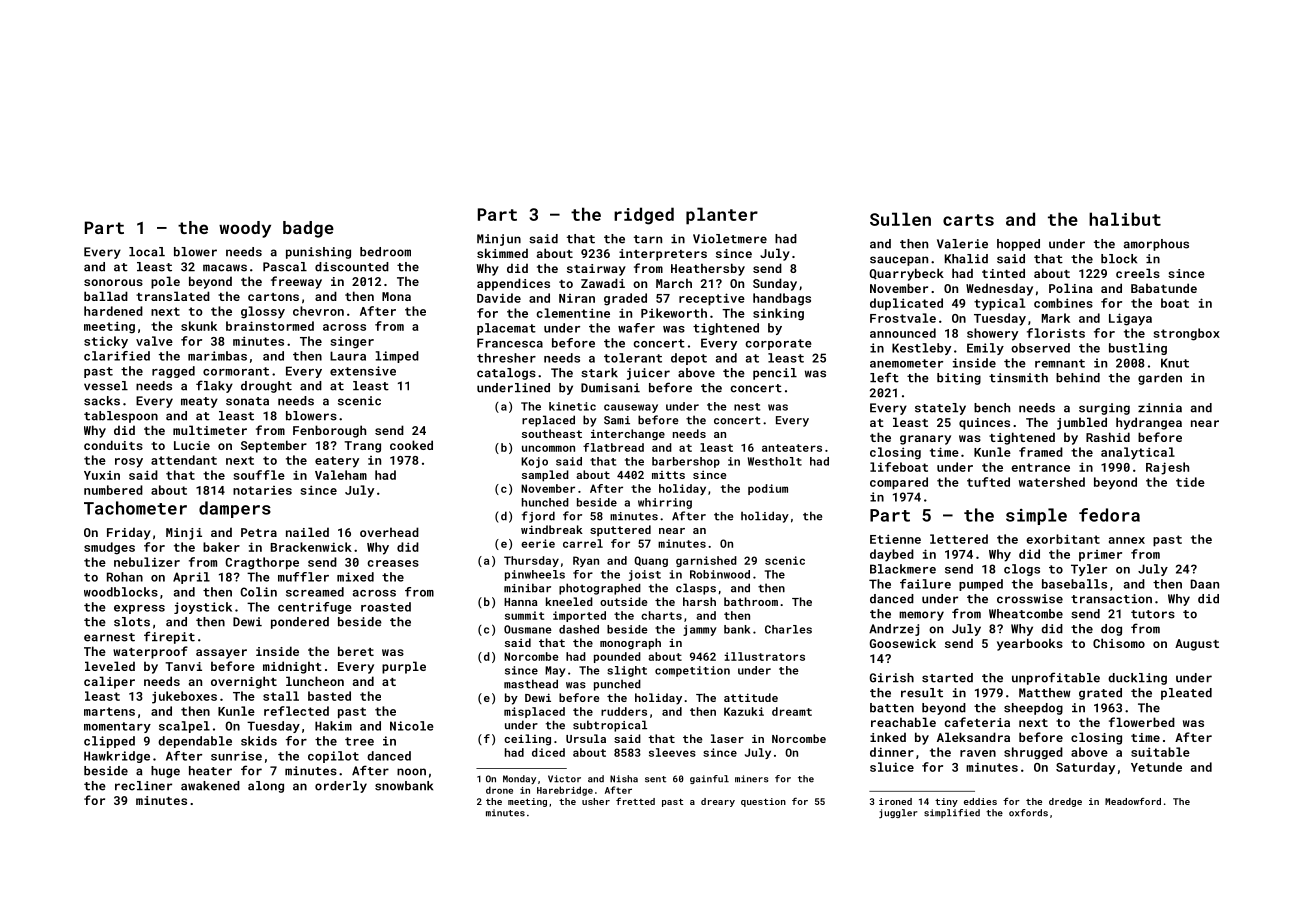 This screenshot has width=1308, height=924. I want to click on local, so click(147, 252).
